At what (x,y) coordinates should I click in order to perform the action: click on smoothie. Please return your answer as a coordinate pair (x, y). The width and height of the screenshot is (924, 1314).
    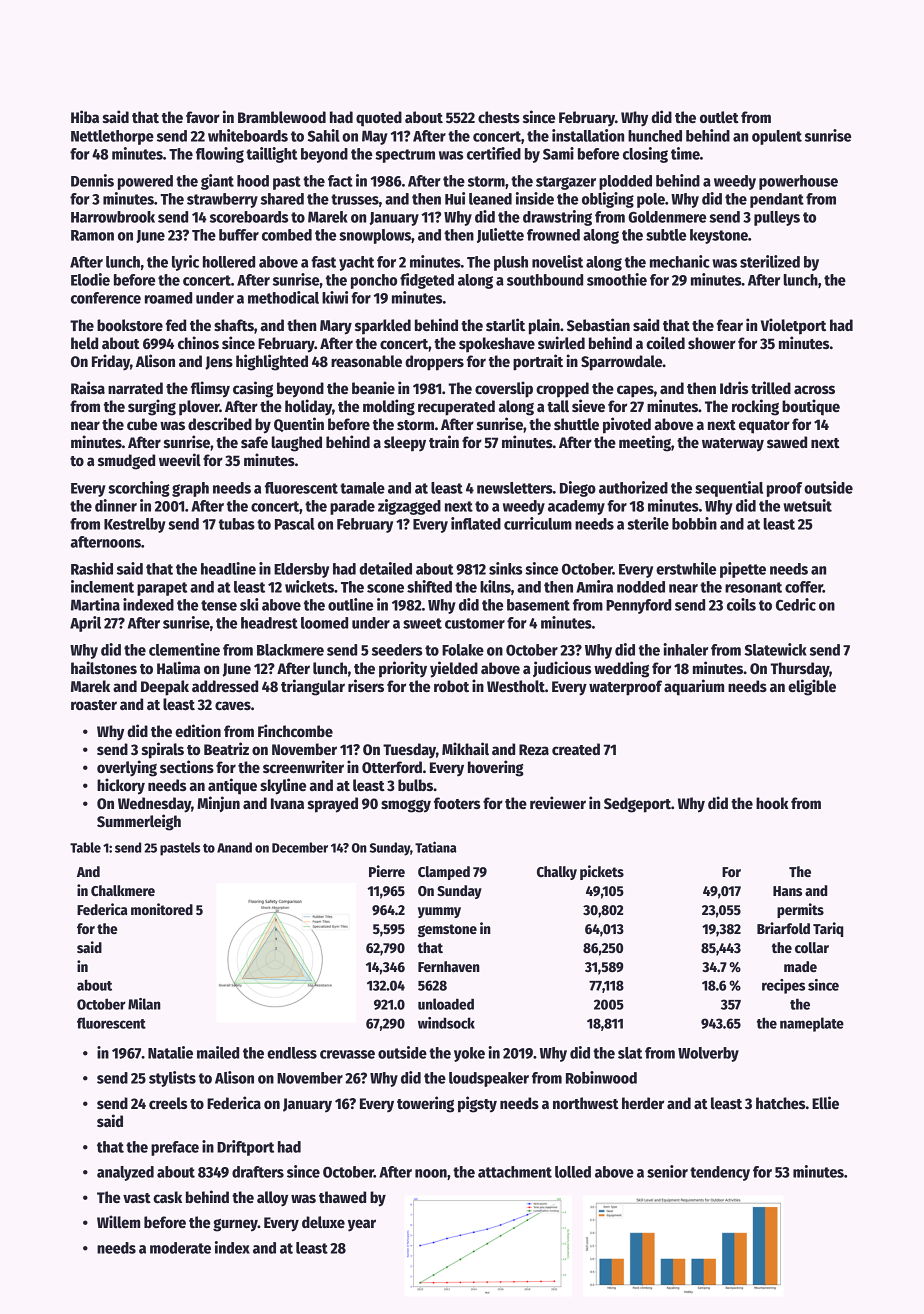
    Looking at the image, I should click on (617, 279).
